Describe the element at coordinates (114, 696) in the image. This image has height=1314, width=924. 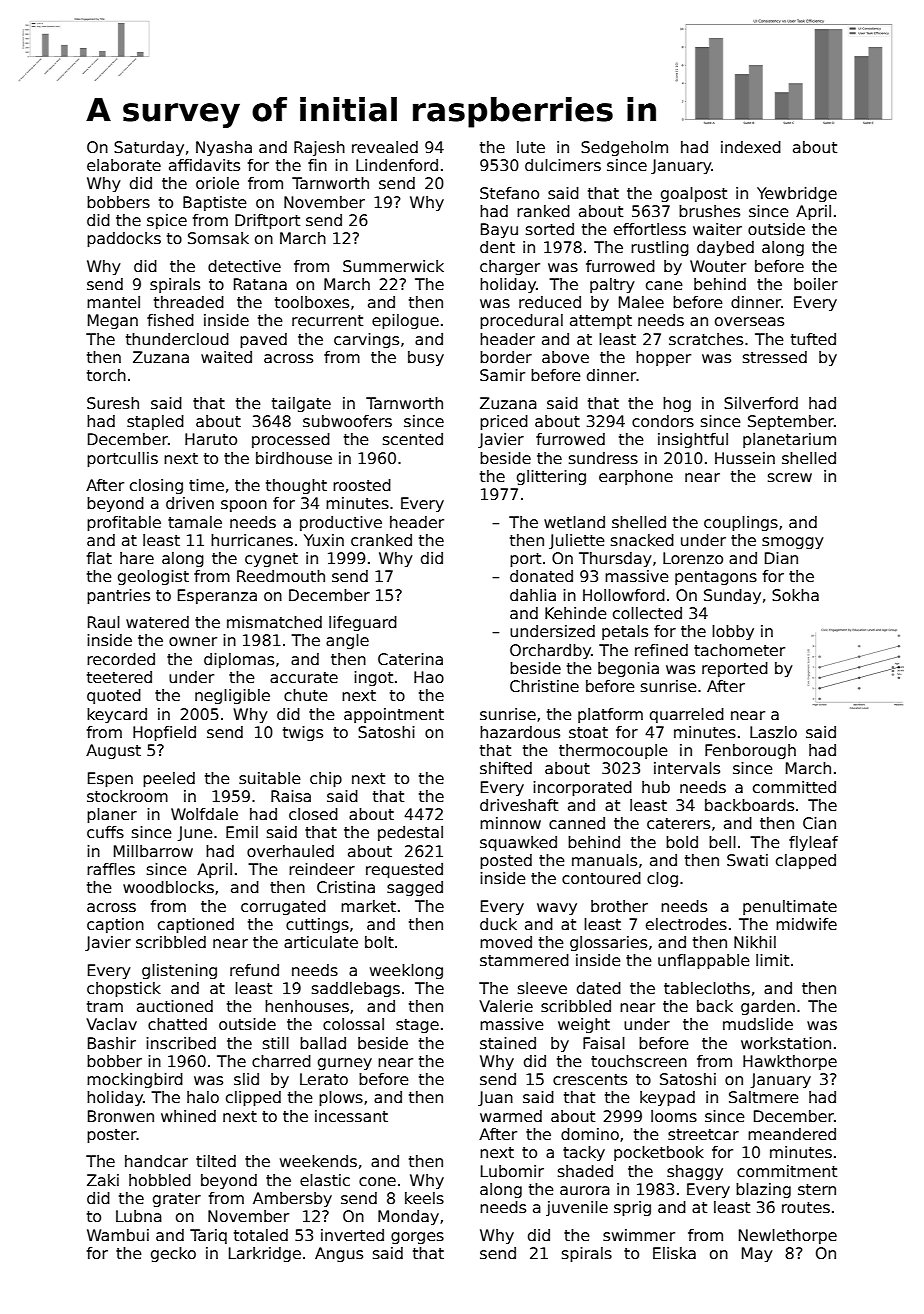
I see `quoted` at that location.
